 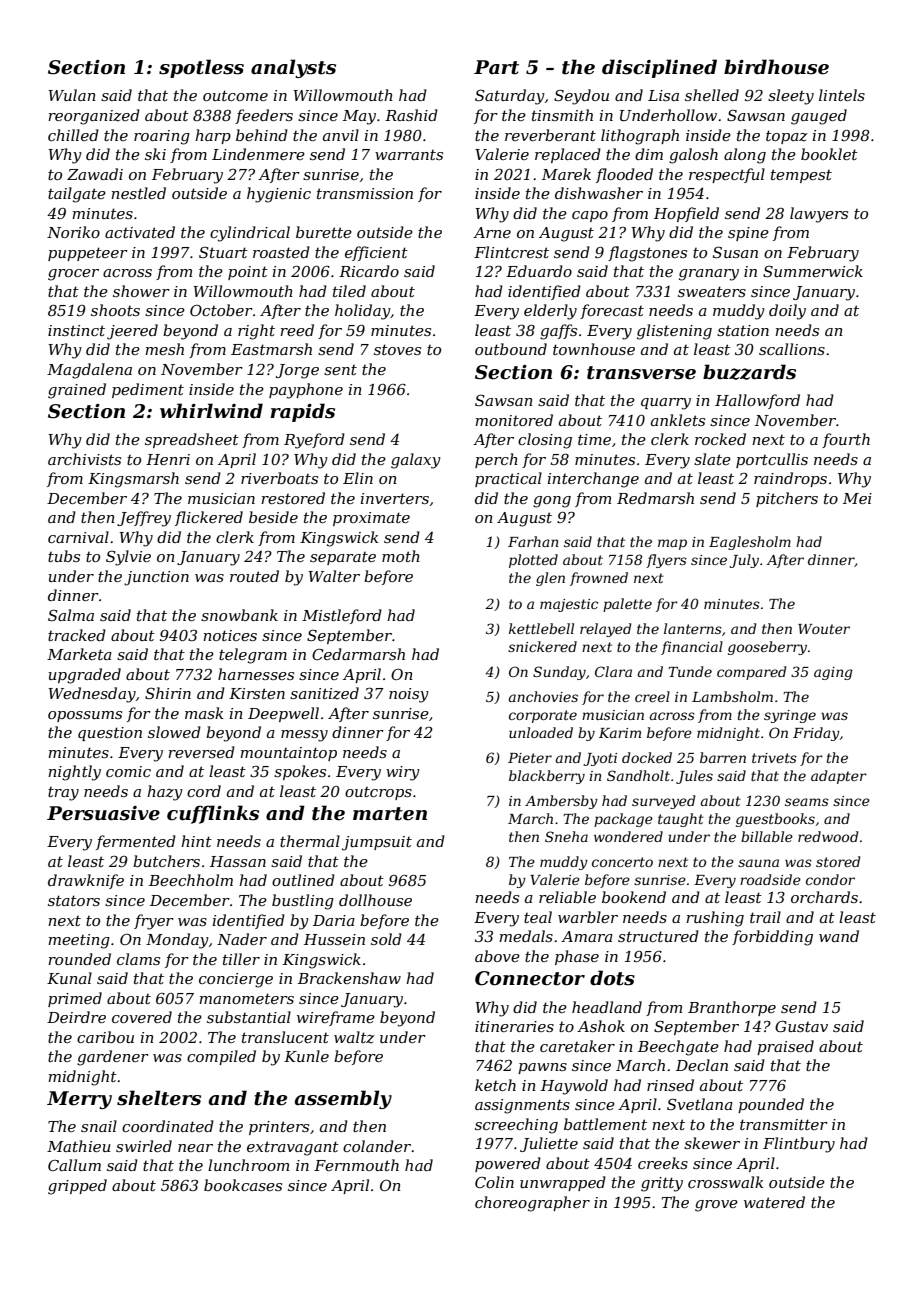 What do you see at coordinates (496, 67) in the screenshot?
I see `Part` at bounding box center [496, 67].
